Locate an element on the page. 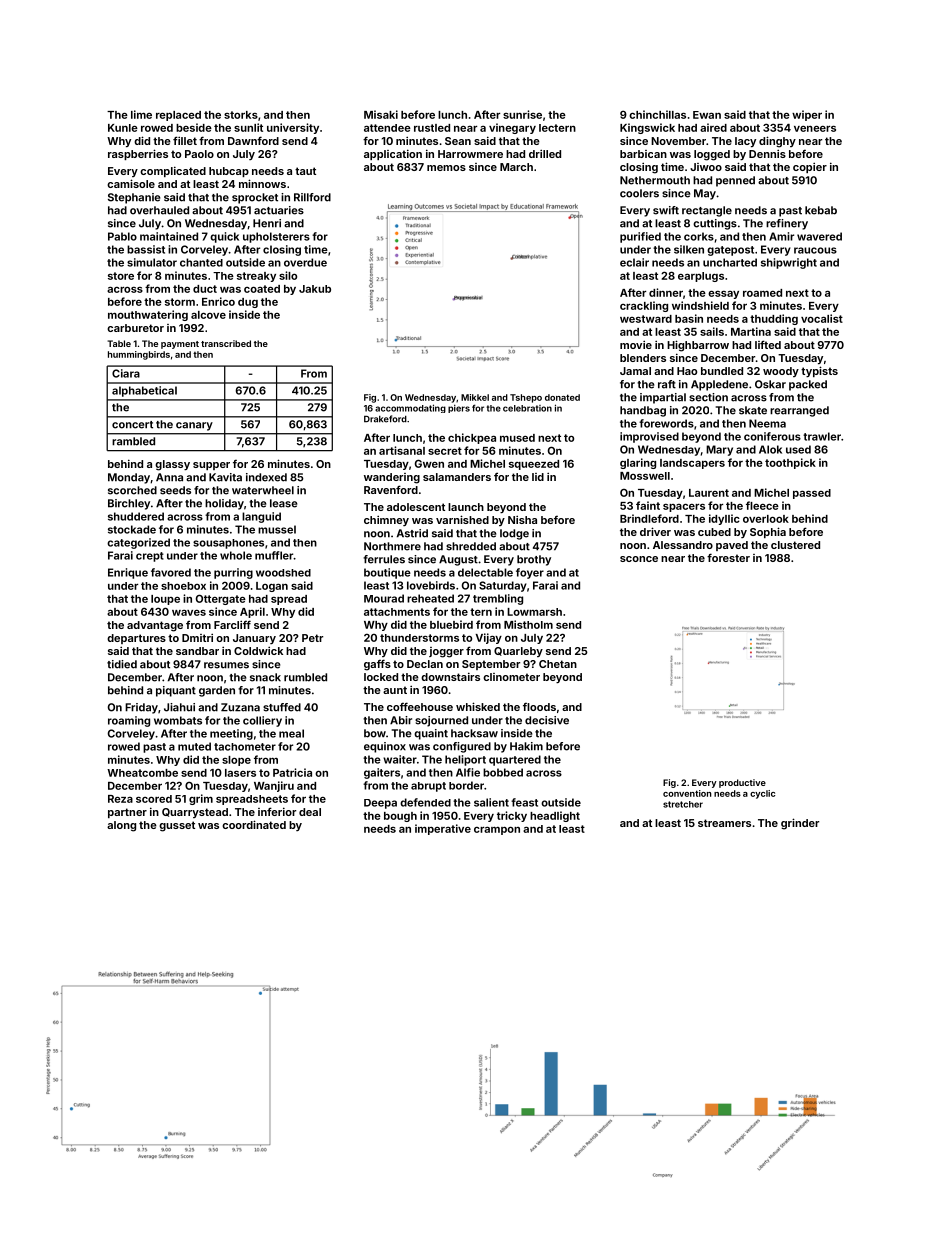  convention is located at coordinates (687, 793).
